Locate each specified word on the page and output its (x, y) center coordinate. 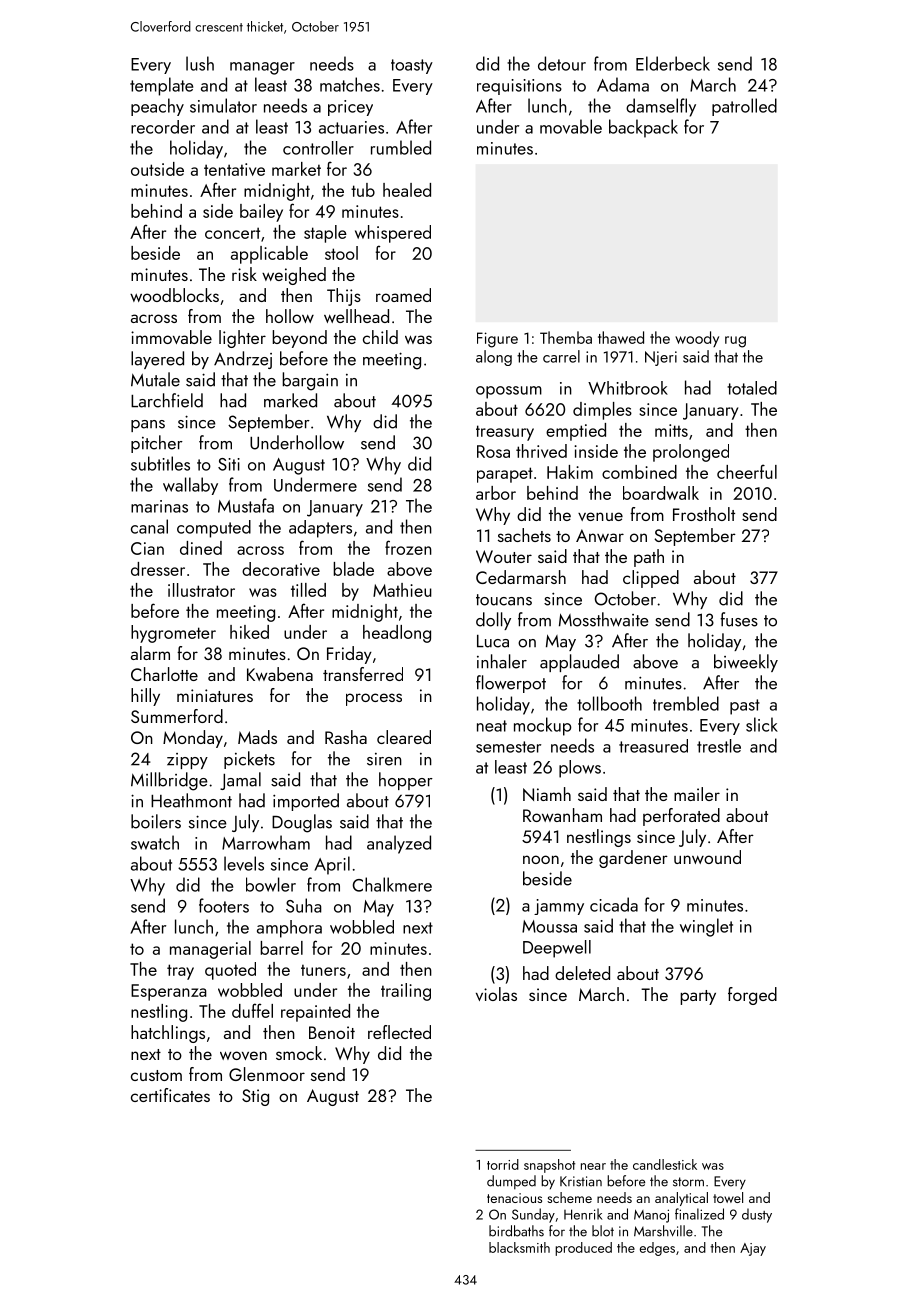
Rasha (346, 737)
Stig (255, 1097)
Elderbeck (673, 63)
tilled (308, 590)
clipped (651, 579)
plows (580, 769)
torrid (503, 1164)
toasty (412, 66)
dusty (757, 1215)
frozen (408, 547)
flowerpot (511, 684)
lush (200, 63)
